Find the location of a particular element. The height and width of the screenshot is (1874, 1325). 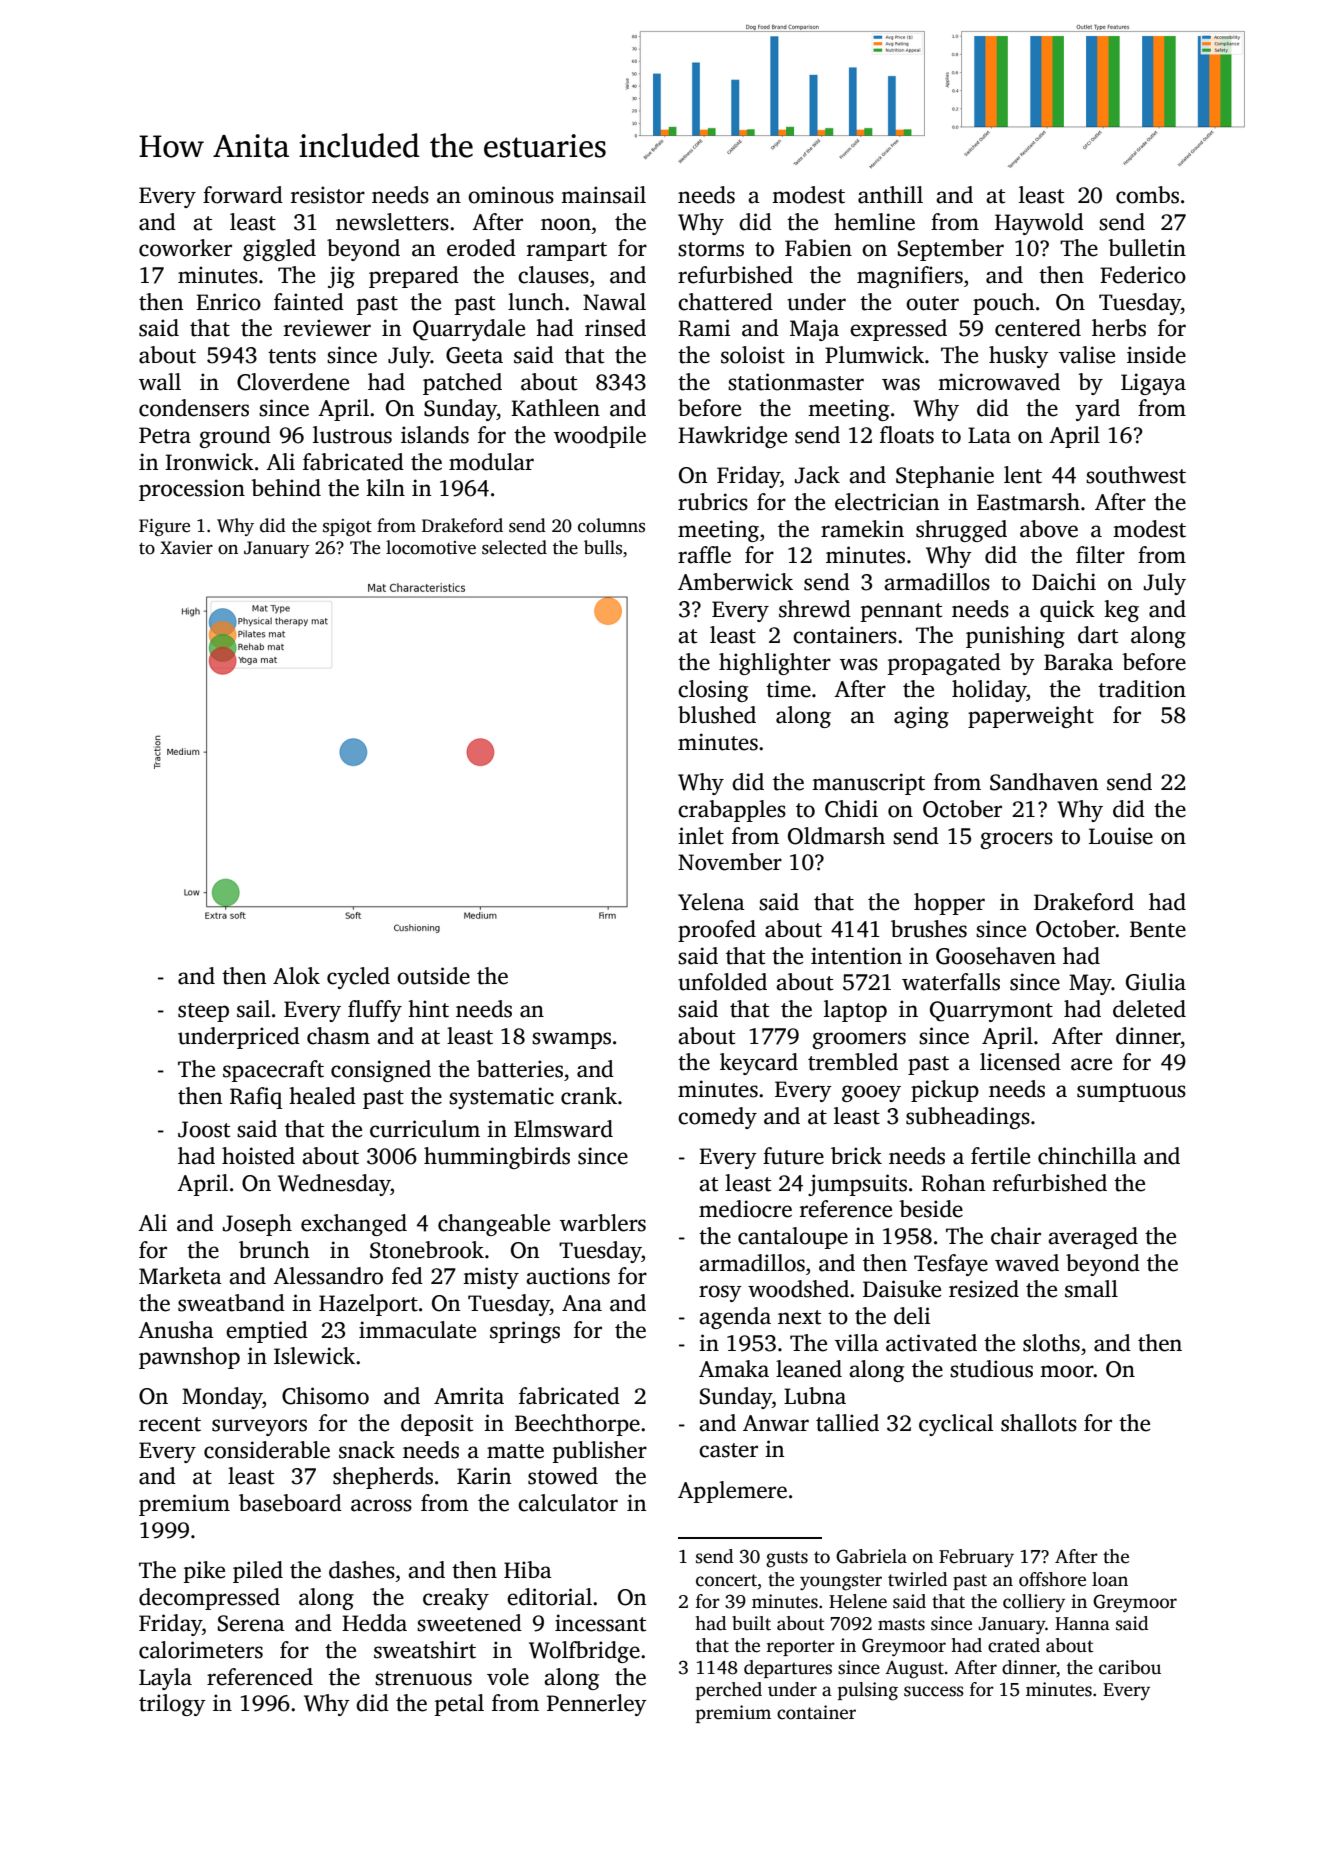

trilogy is located at coordinates (172, 1705).
